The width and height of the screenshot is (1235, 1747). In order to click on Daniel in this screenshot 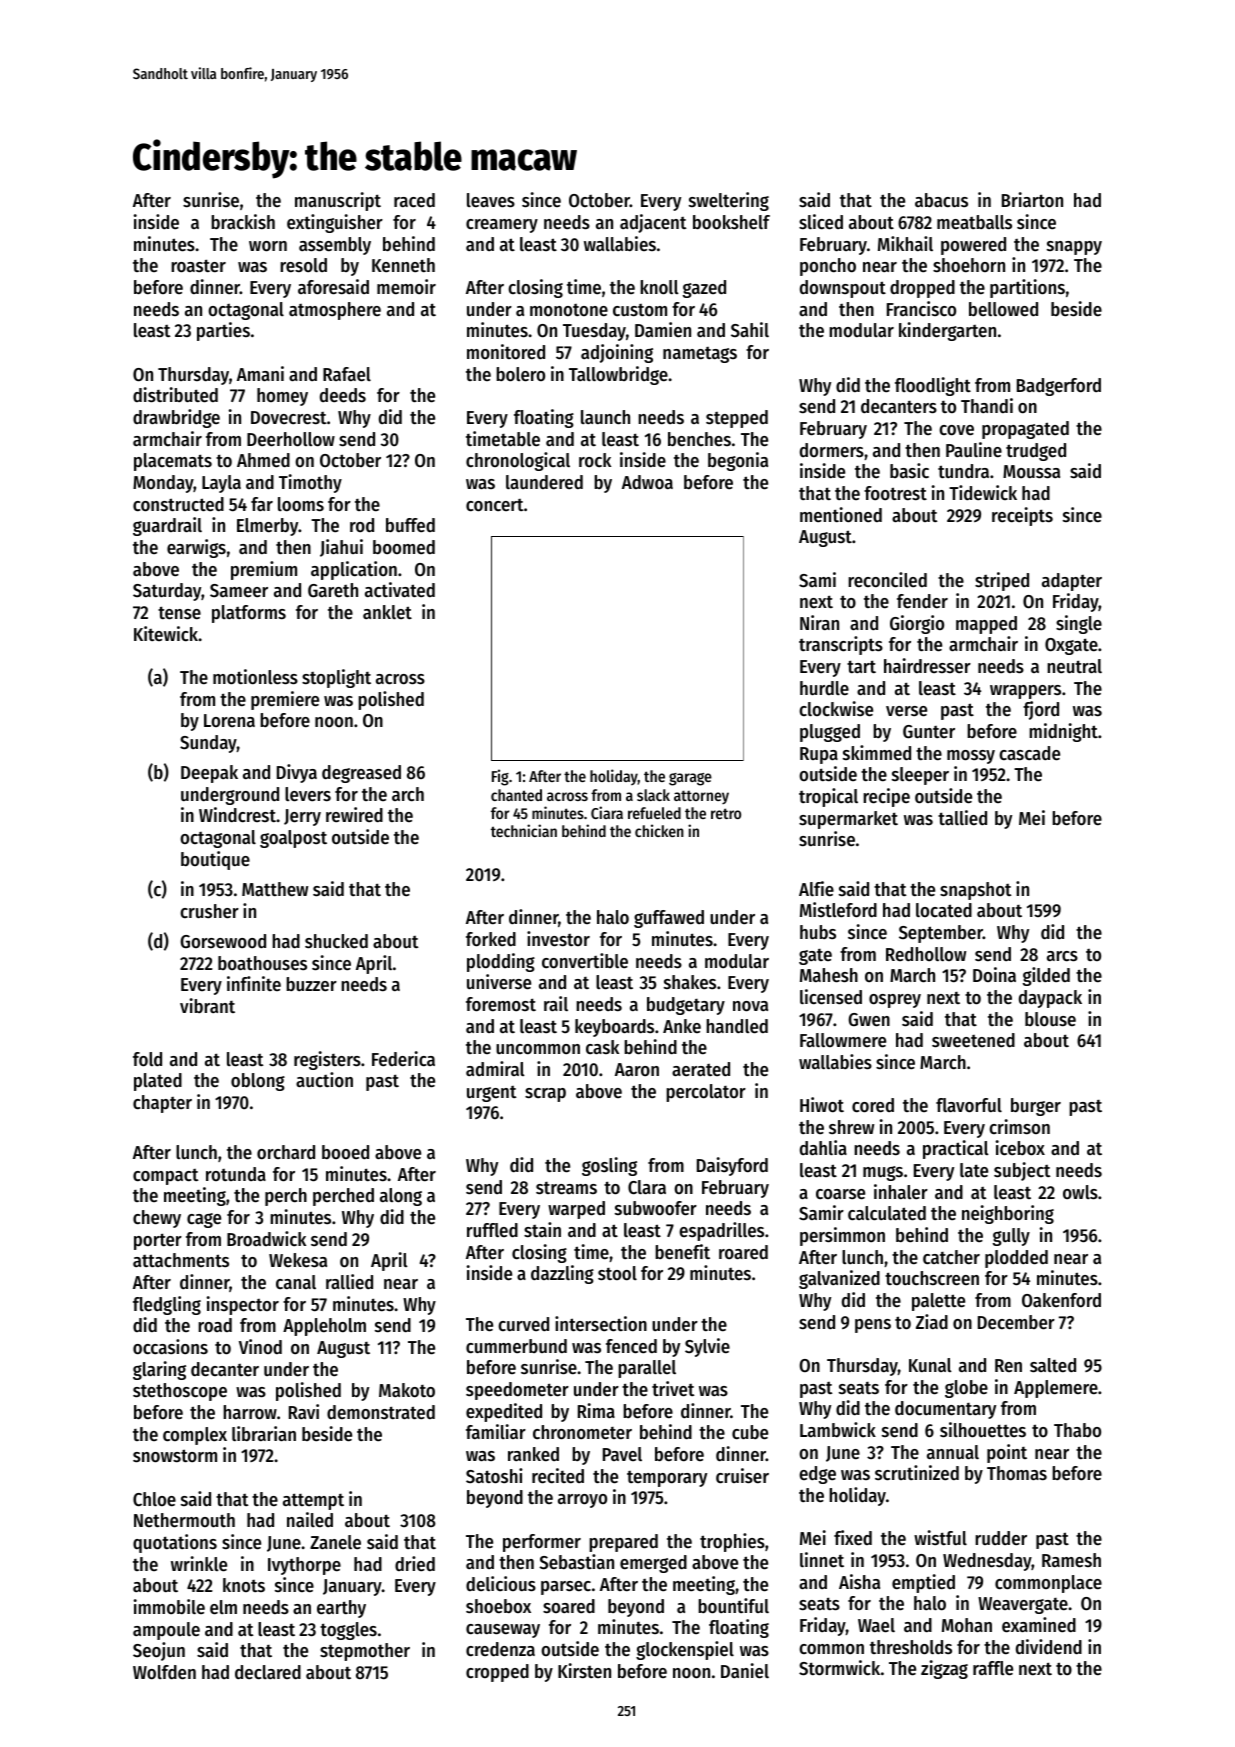, I will do `click(745, 1671)`.
